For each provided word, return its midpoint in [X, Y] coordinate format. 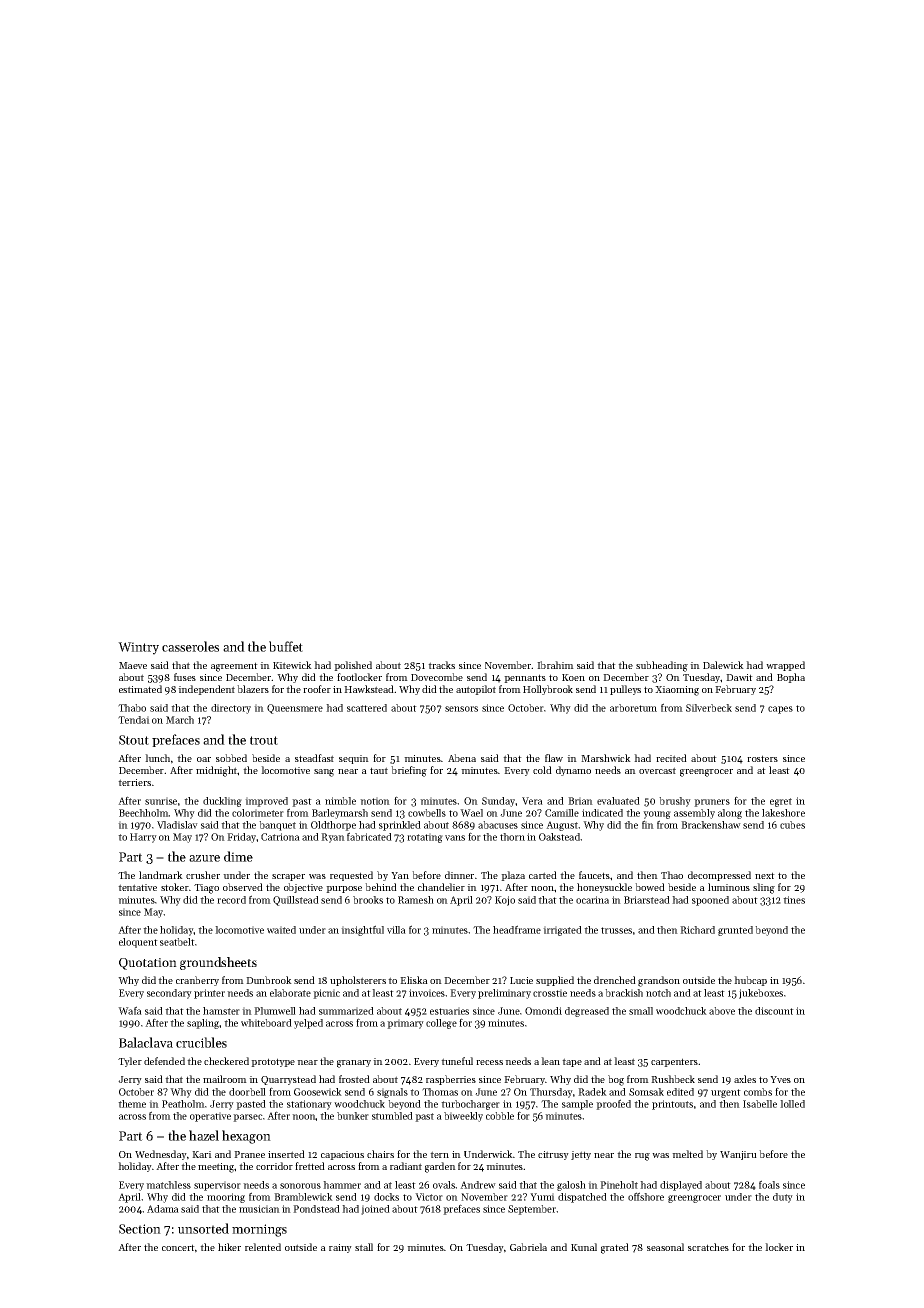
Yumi [542, 1197]
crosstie [550, 993]
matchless [168, 1185]
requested [351, 876]
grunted [735, 931]
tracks [441, 665]
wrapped [785, 666]
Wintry [138, 648]
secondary [169, 994]
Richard [697, 930]
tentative [137, 887]
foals [769, 1184]
